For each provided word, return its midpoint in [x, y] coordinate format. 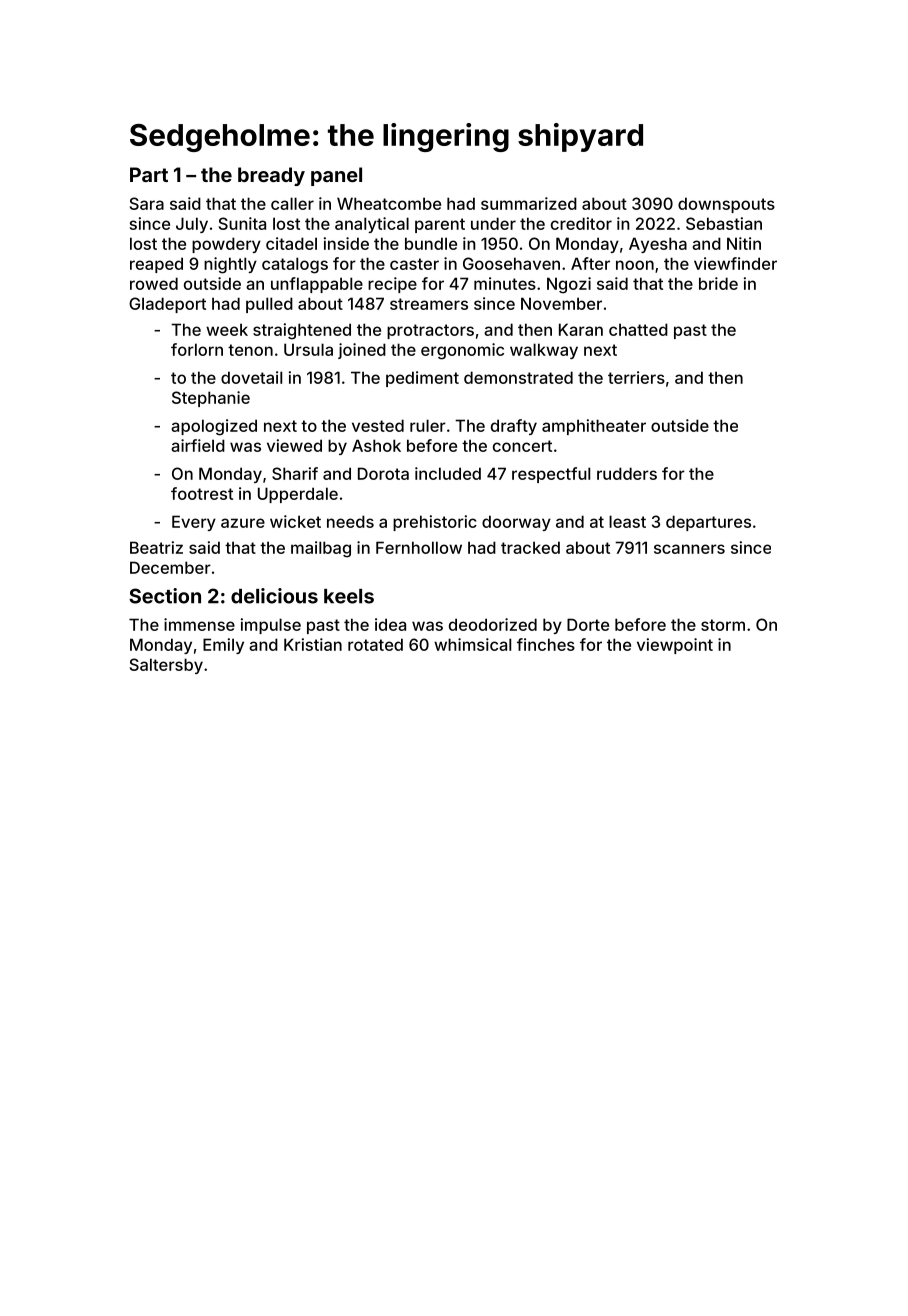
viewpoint [675, 646]
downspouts [726, 205]
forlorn [197, 349]
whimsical [472, 644]
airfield [198, 445]
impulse [271, 626]
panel [336, 176]
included [448, 473]
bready [271, 176]
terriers [636, 377]
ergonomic [462, 351]
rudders [627, 473]
